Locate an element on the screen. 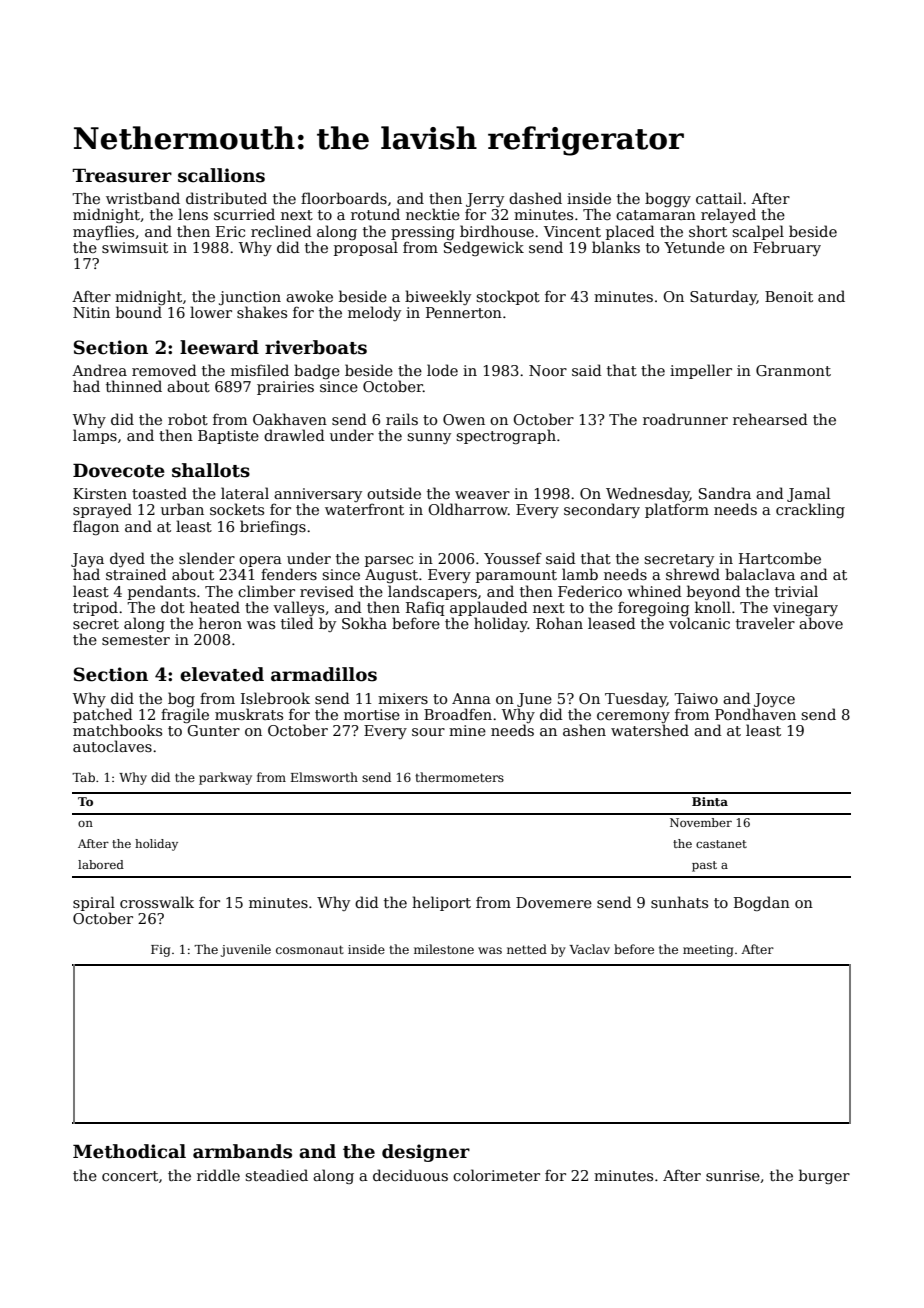 The width and height of the screenshot is (924, 1308). cattail is located at coordinates (719, 198).
